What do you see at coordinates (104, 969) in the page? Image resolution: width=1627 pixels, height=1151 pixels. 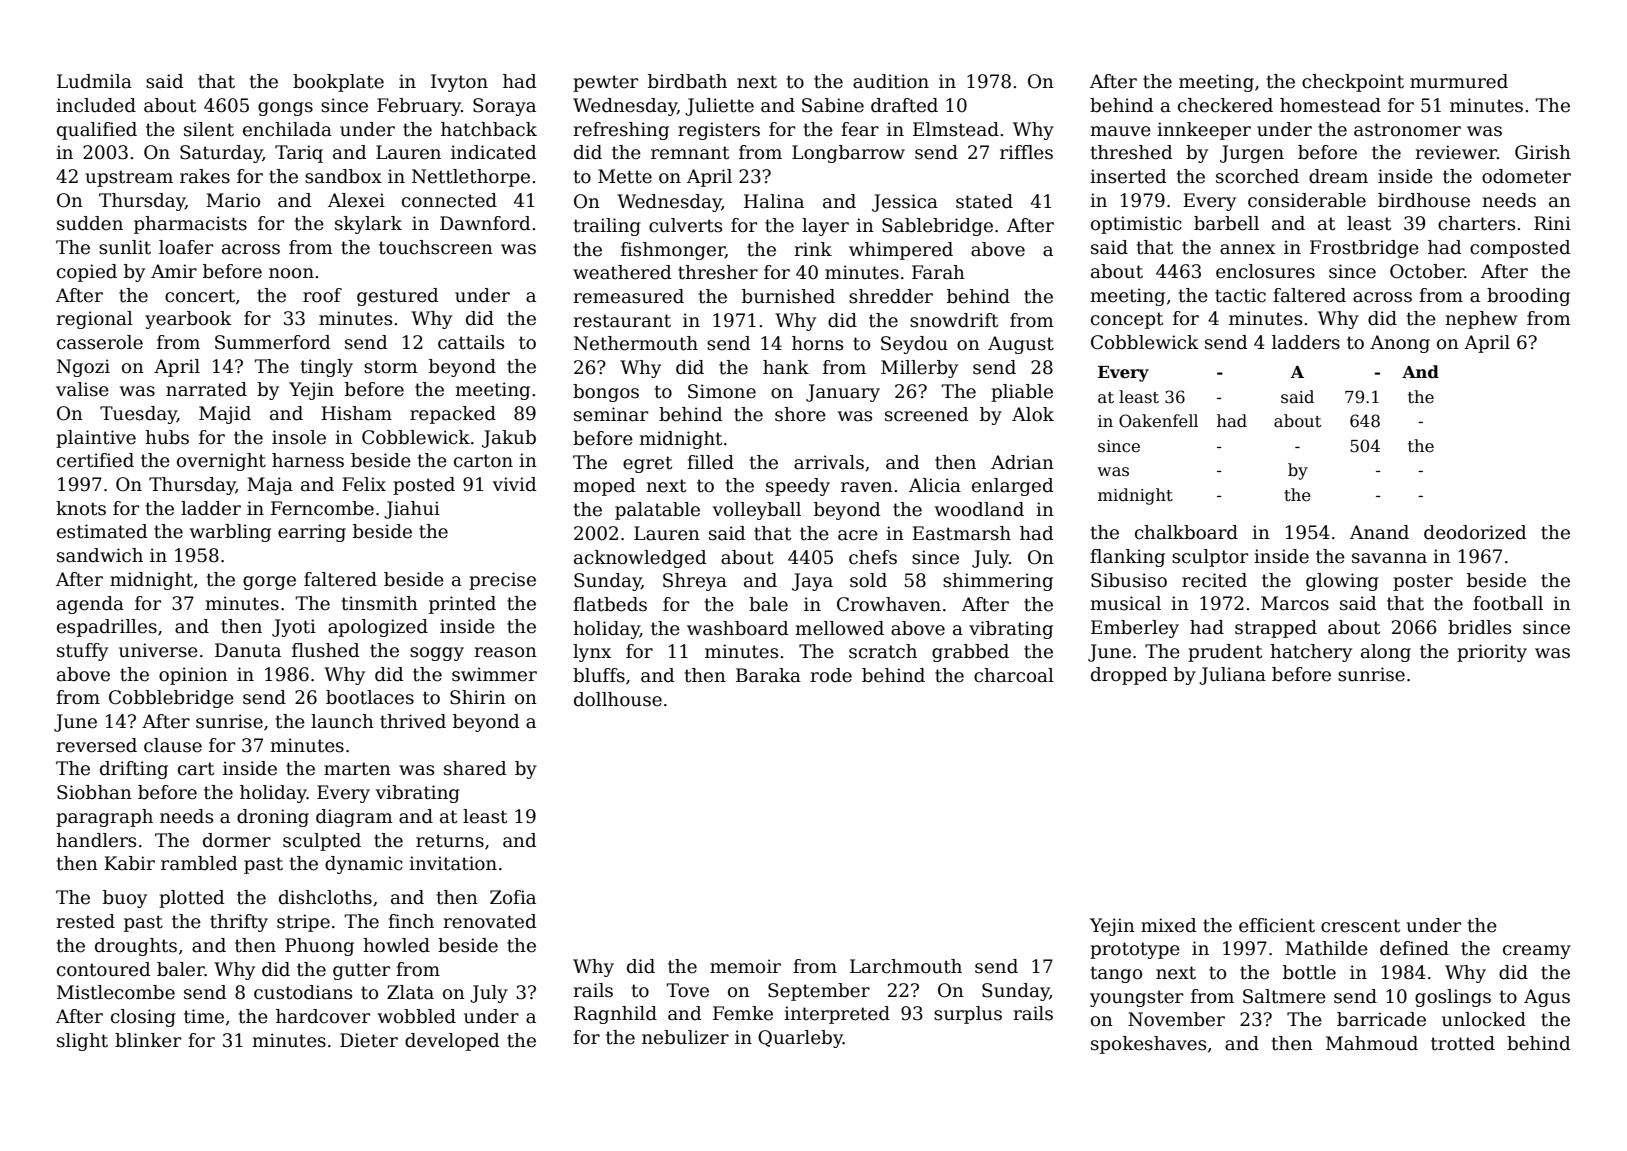 I see `contoured` at bounding box center [104, 969].
